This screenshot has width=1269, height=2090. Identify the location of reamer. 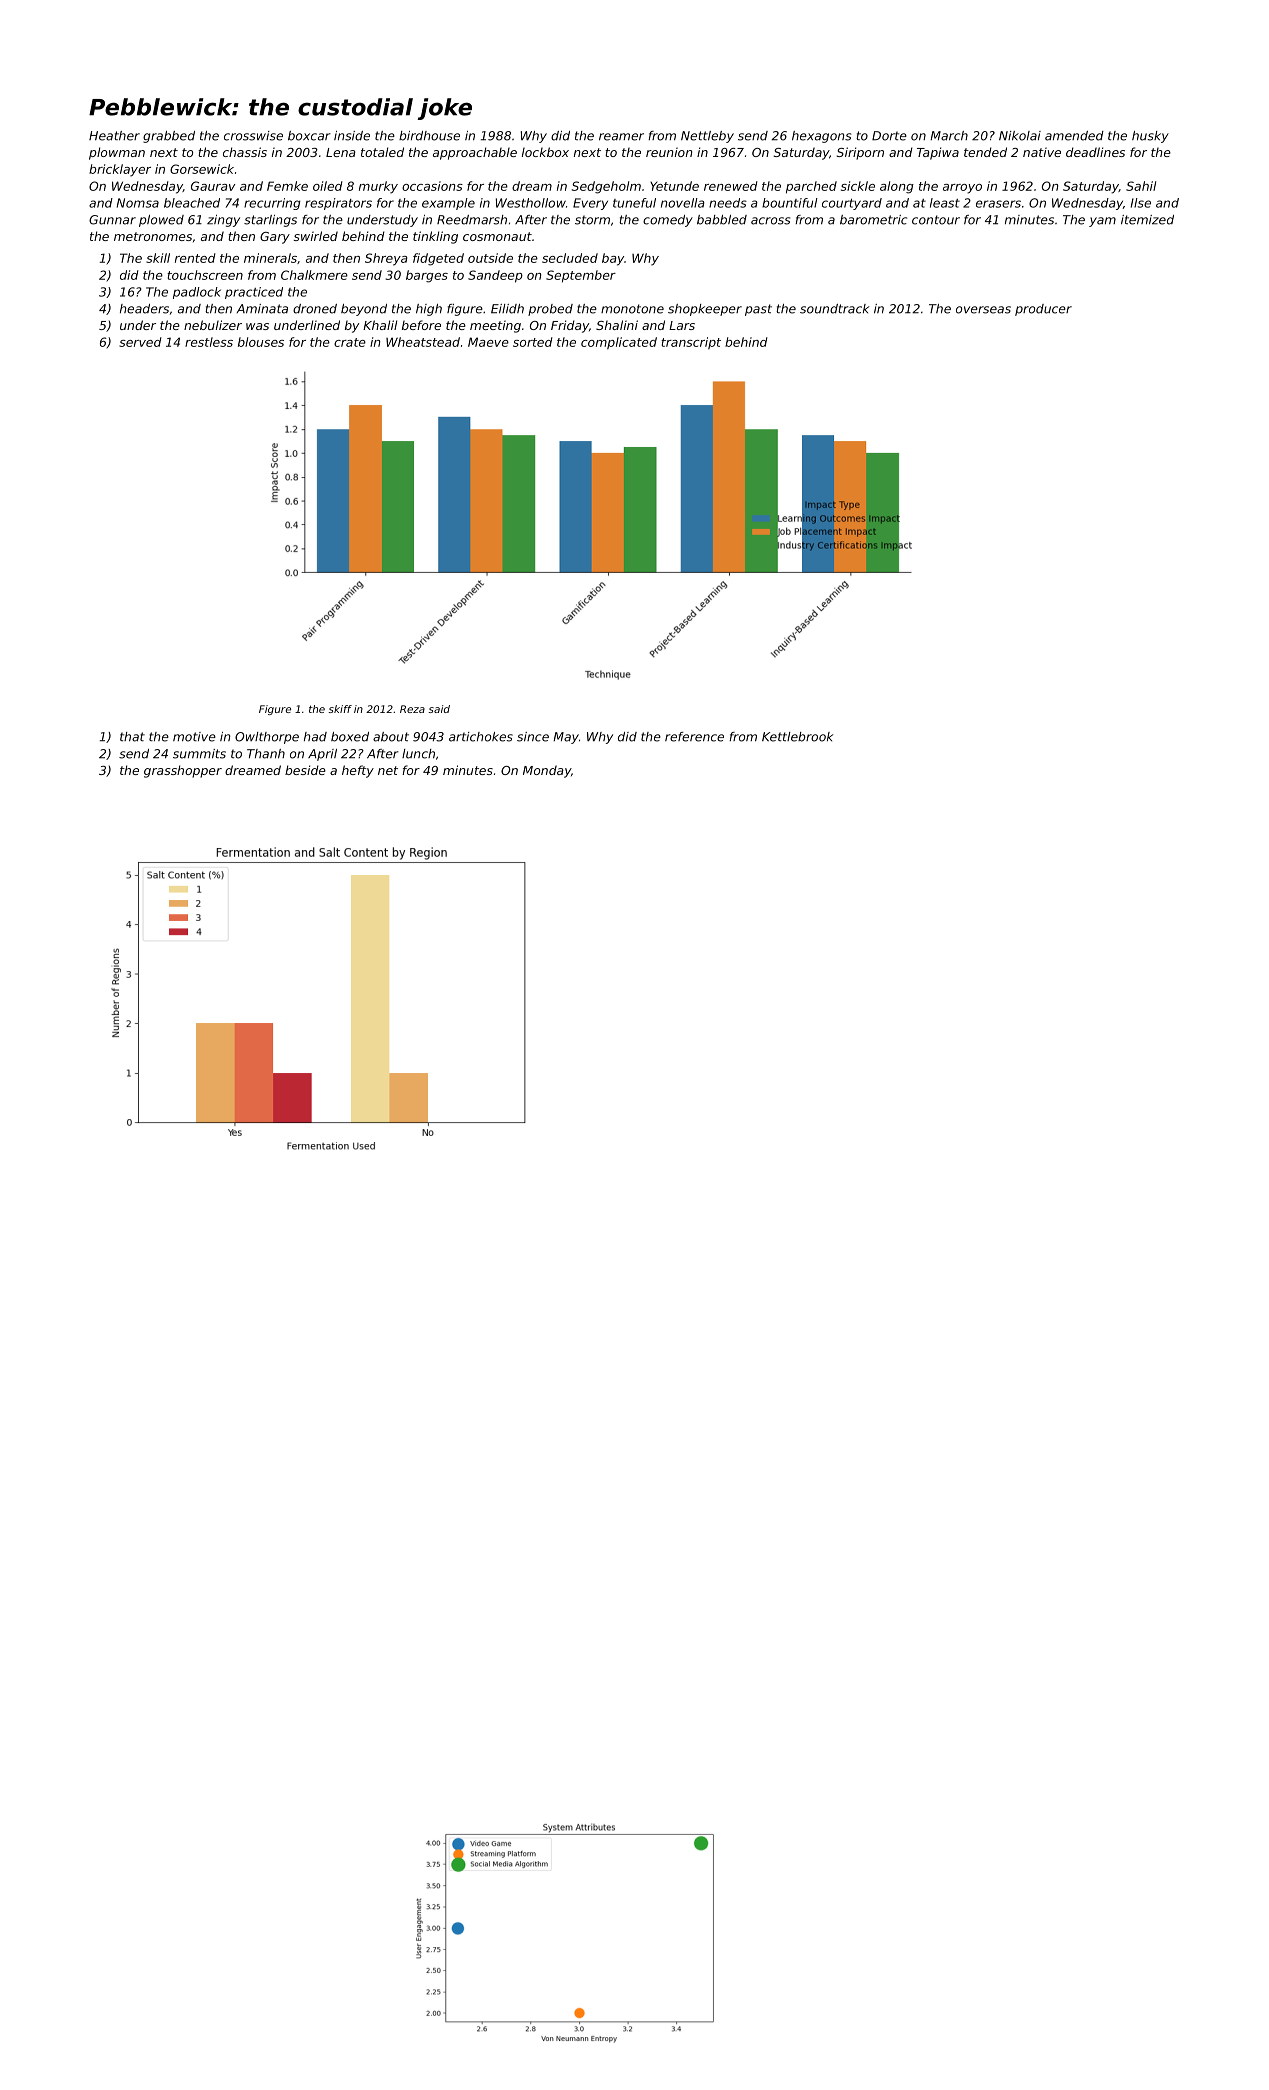
(621, 137).
